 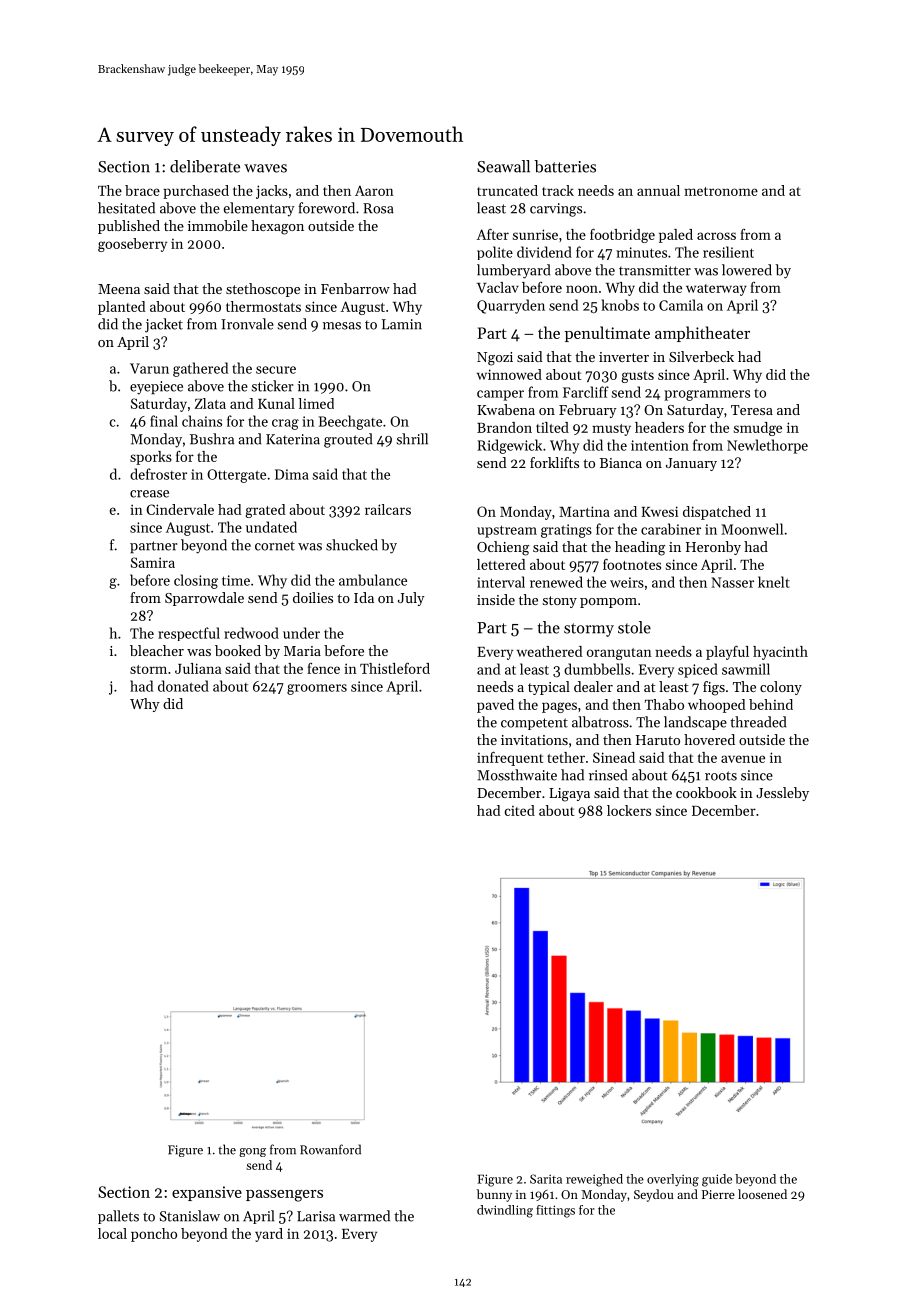 I want to click on gong, so click(x=252, y=1152).
